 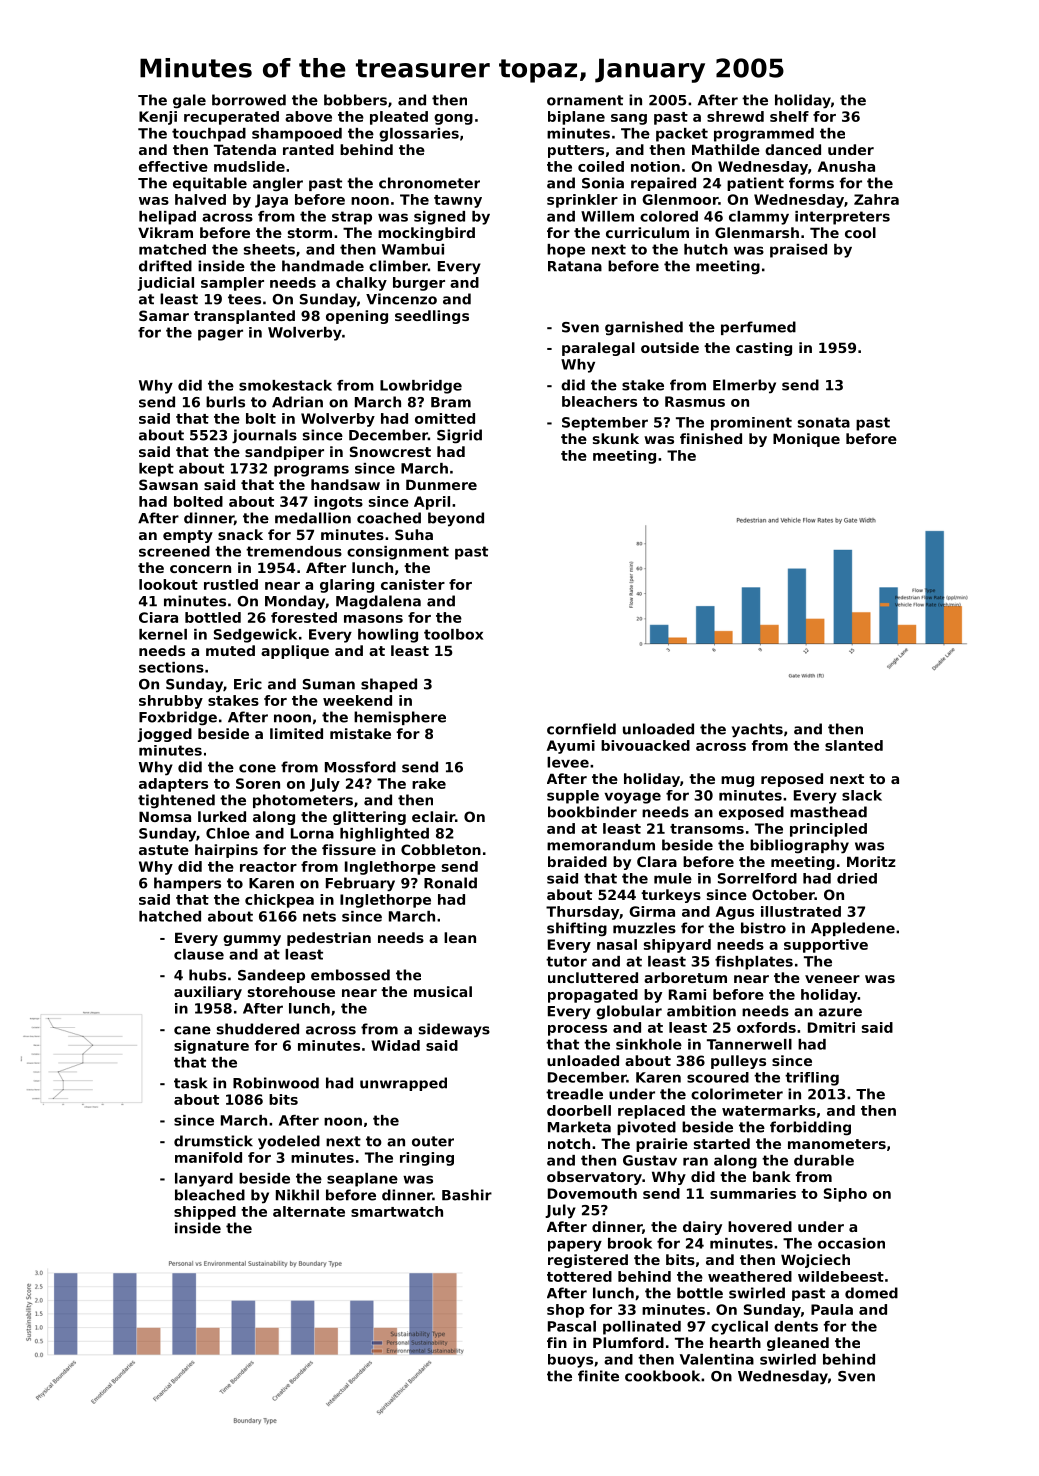 I want to click on pivoted, so click(x=646, y=1128).
